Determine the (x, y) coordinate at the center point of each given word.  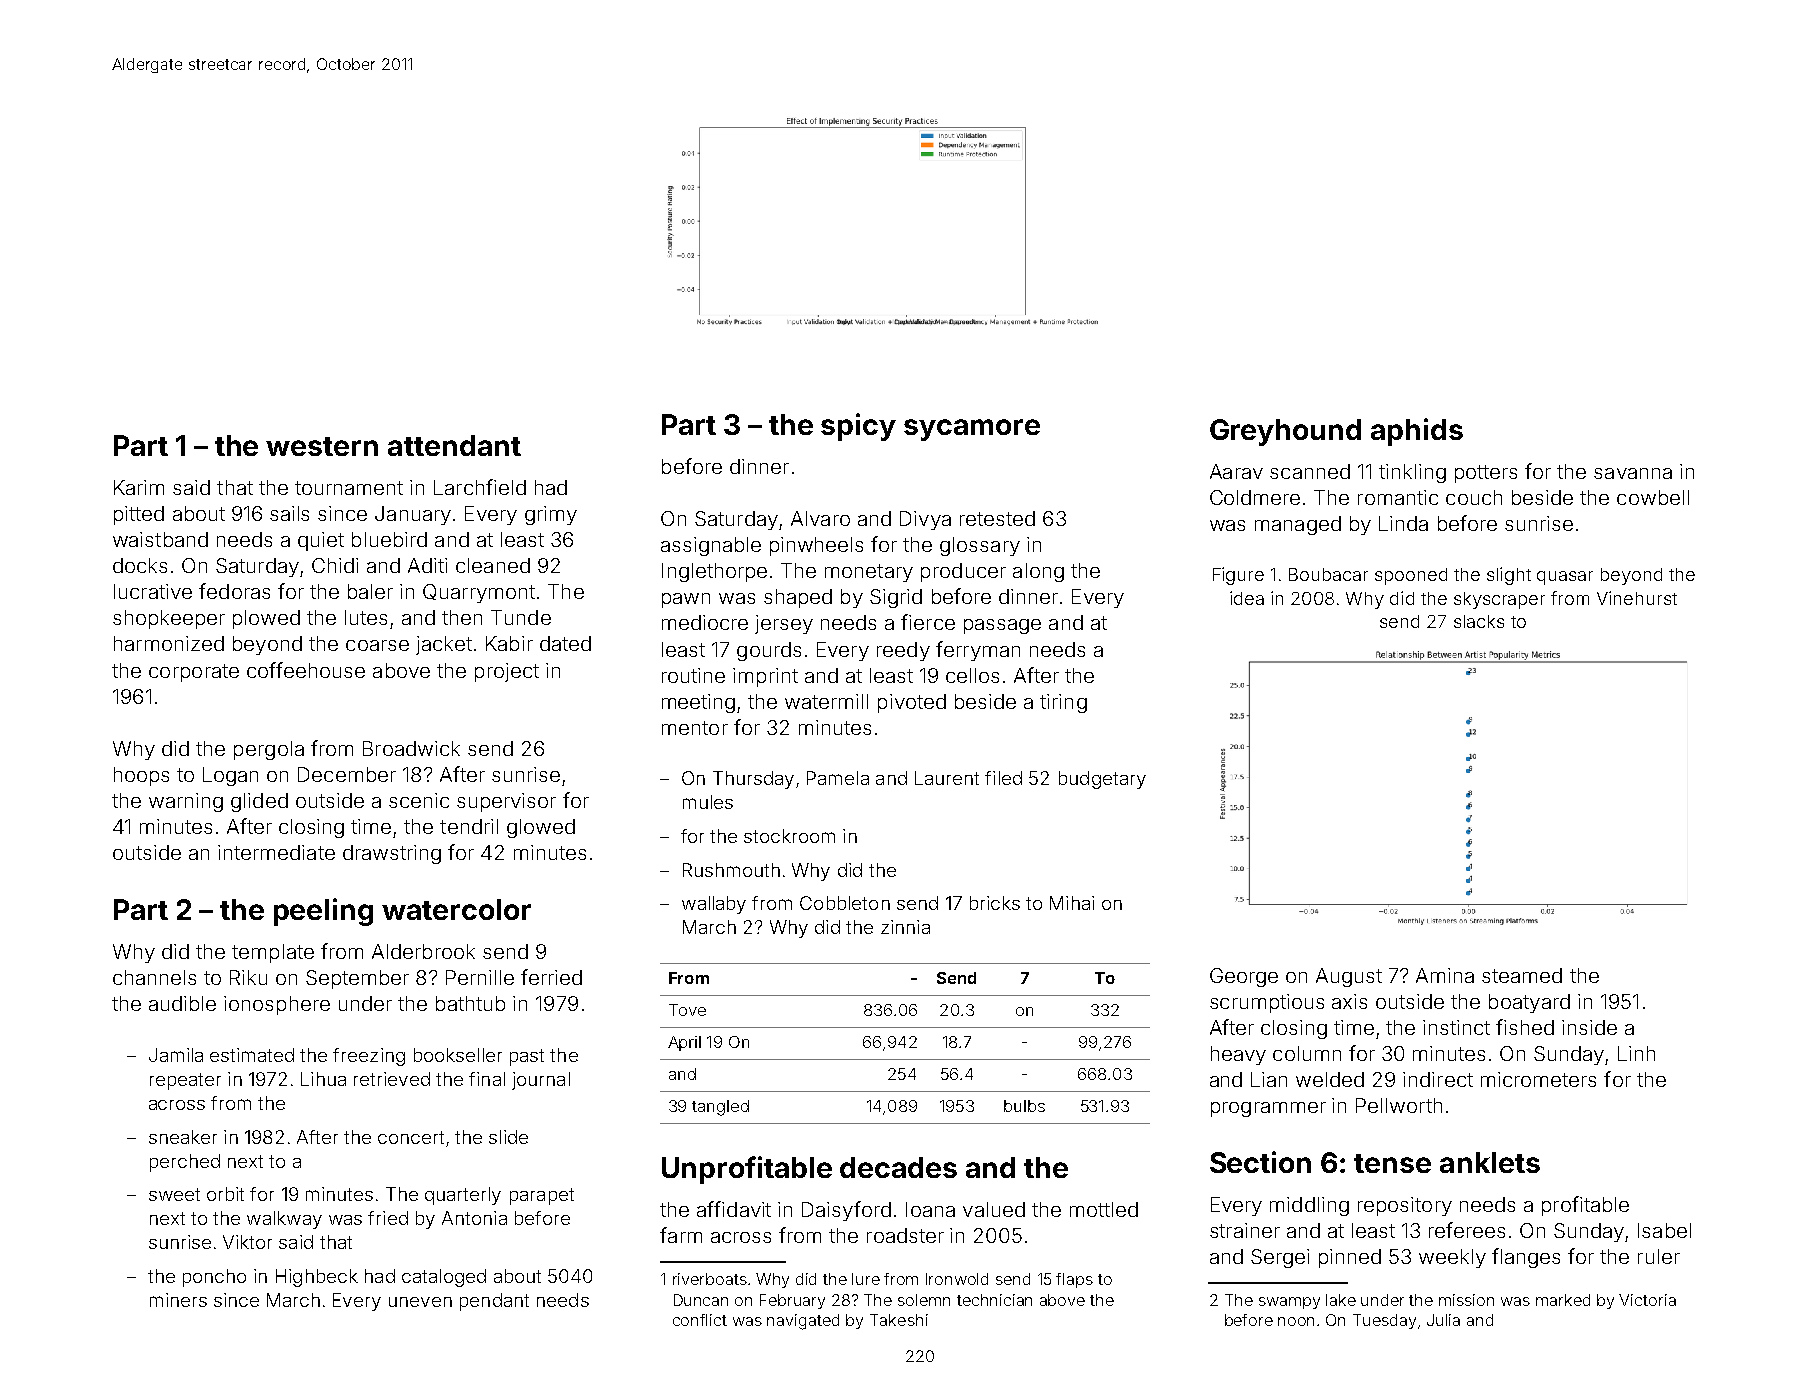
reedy (903, 651)
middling (1309, 1206)
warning (186, 802)
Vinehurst (1637, 598)
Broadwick (411, 748)
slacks (1479, 621)
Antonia (474, 1218)
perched (185, 1163)
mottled (1104, 1209)
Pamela (838, 778)
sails (289, 513)
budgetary (1102, 780)
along (1038, 572)
